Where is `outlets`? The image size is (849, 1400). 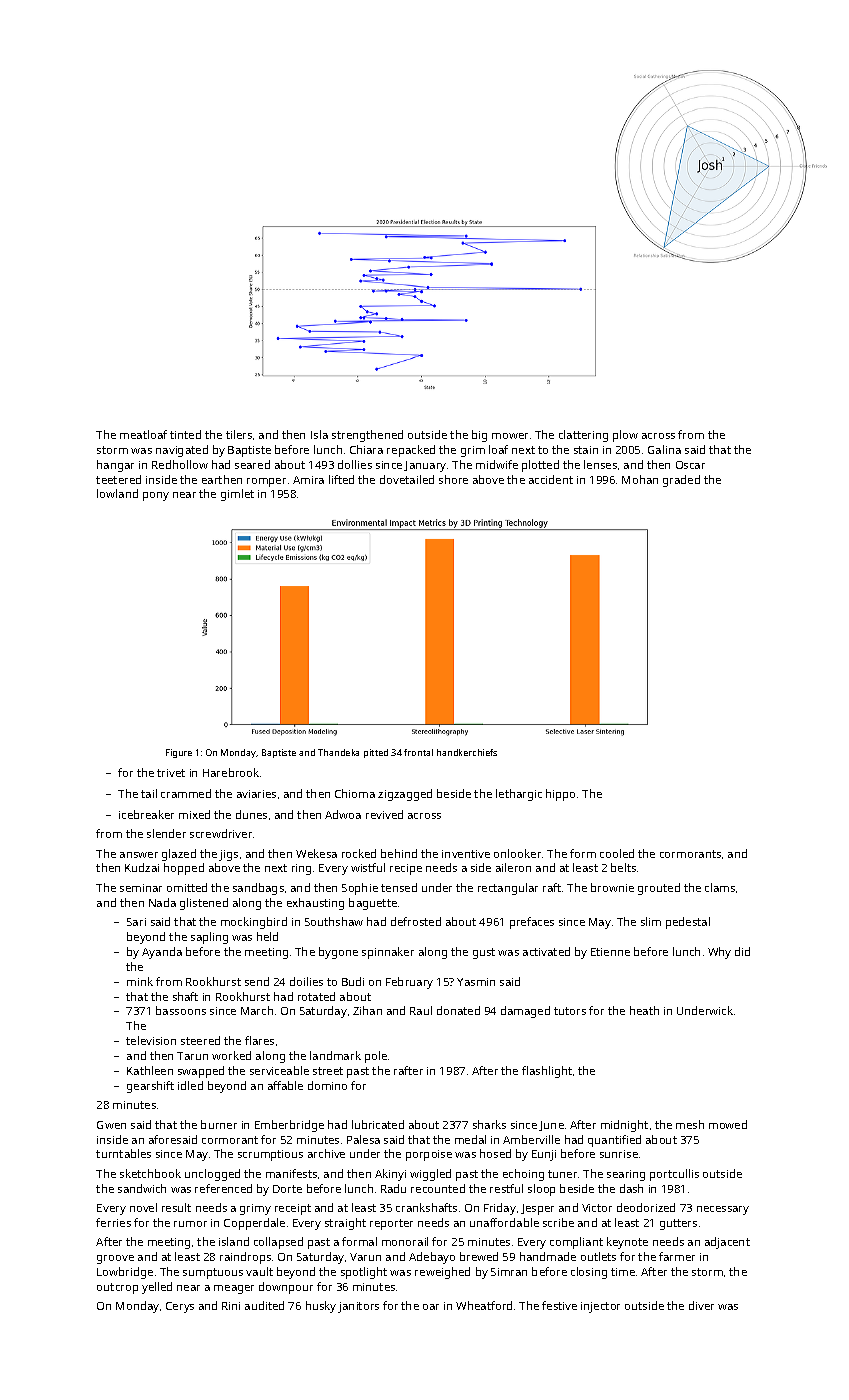
outlets is located at coordinates (598, 1256).
